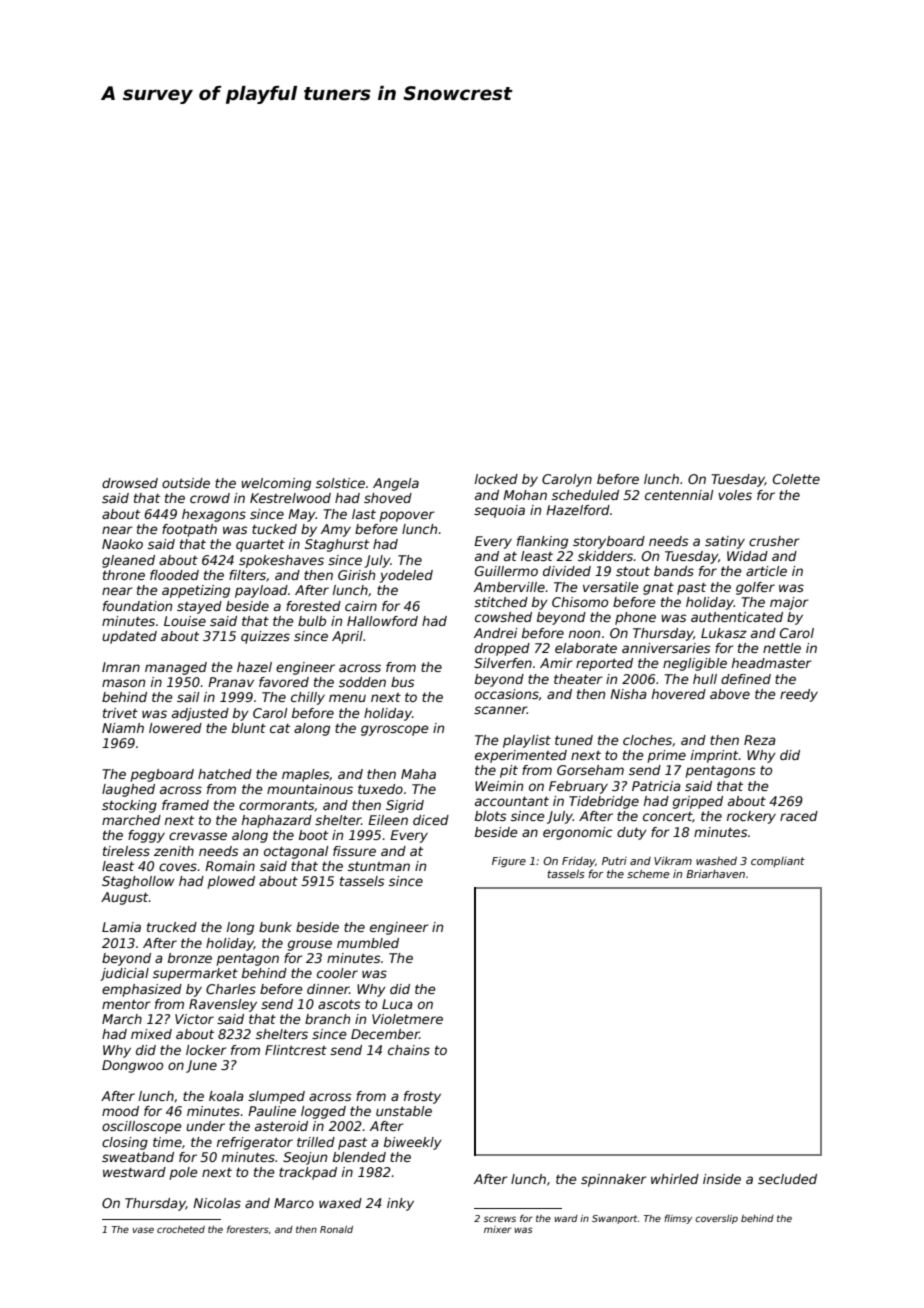  What do you see at coordinates (509, 862) in the screenshot?
I see `Figure` at bounding box center [509, 862].
